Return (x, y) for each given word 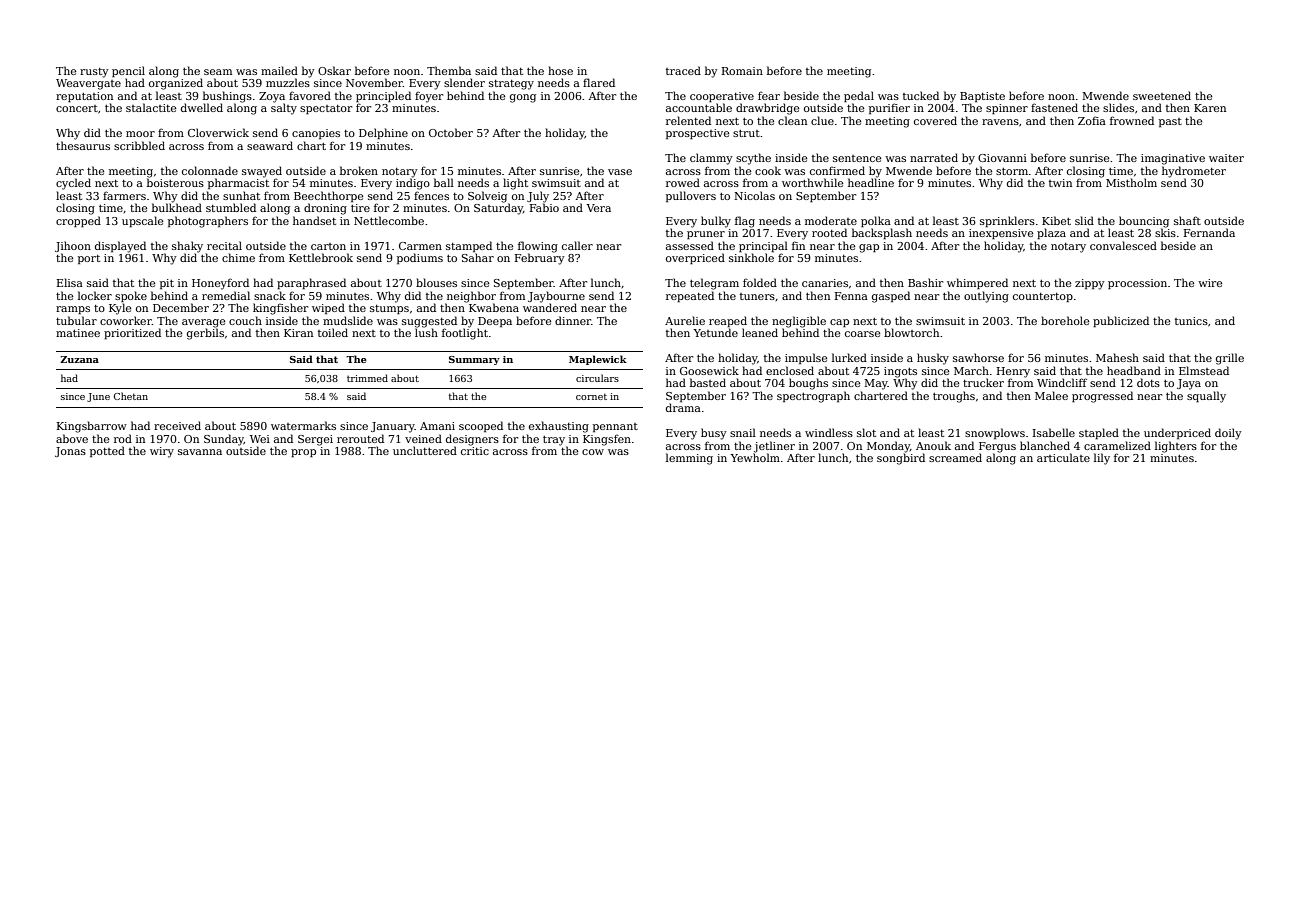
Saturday (498, 209)
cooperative (722, 97)
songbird (901, 459)
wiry (162, 452)
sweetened (1162, 95)
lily (1102, 459)
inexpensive (1001, 234)
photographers (208, 222)
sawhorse (978, 357)
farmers (124, 195)
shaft (1187, 220)
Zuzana (79, 359)
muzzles (288, 82)
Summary (474, 360)
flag (745, 222)
